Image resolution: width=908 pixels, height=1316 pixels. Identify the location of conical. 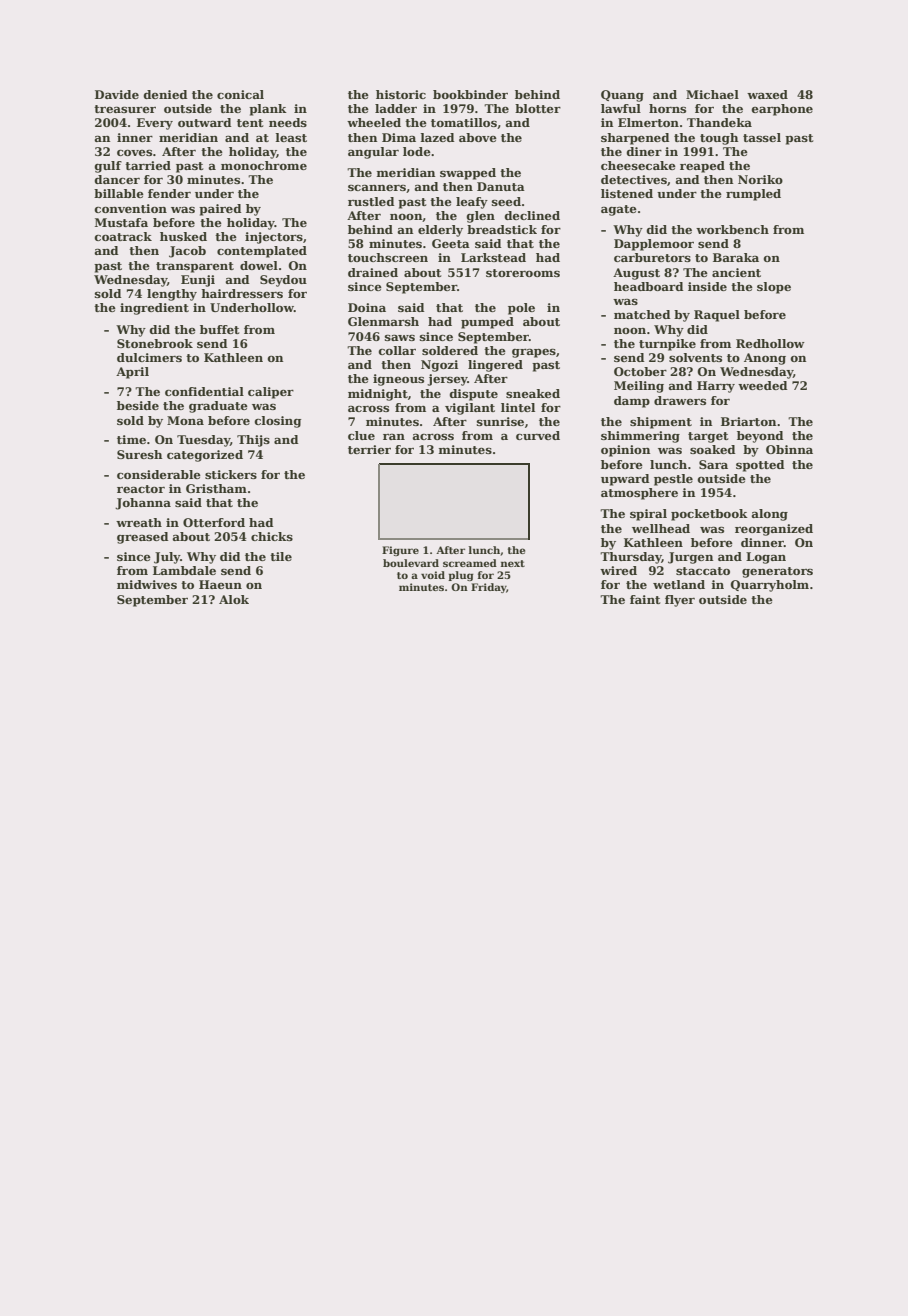
(240, 94).
